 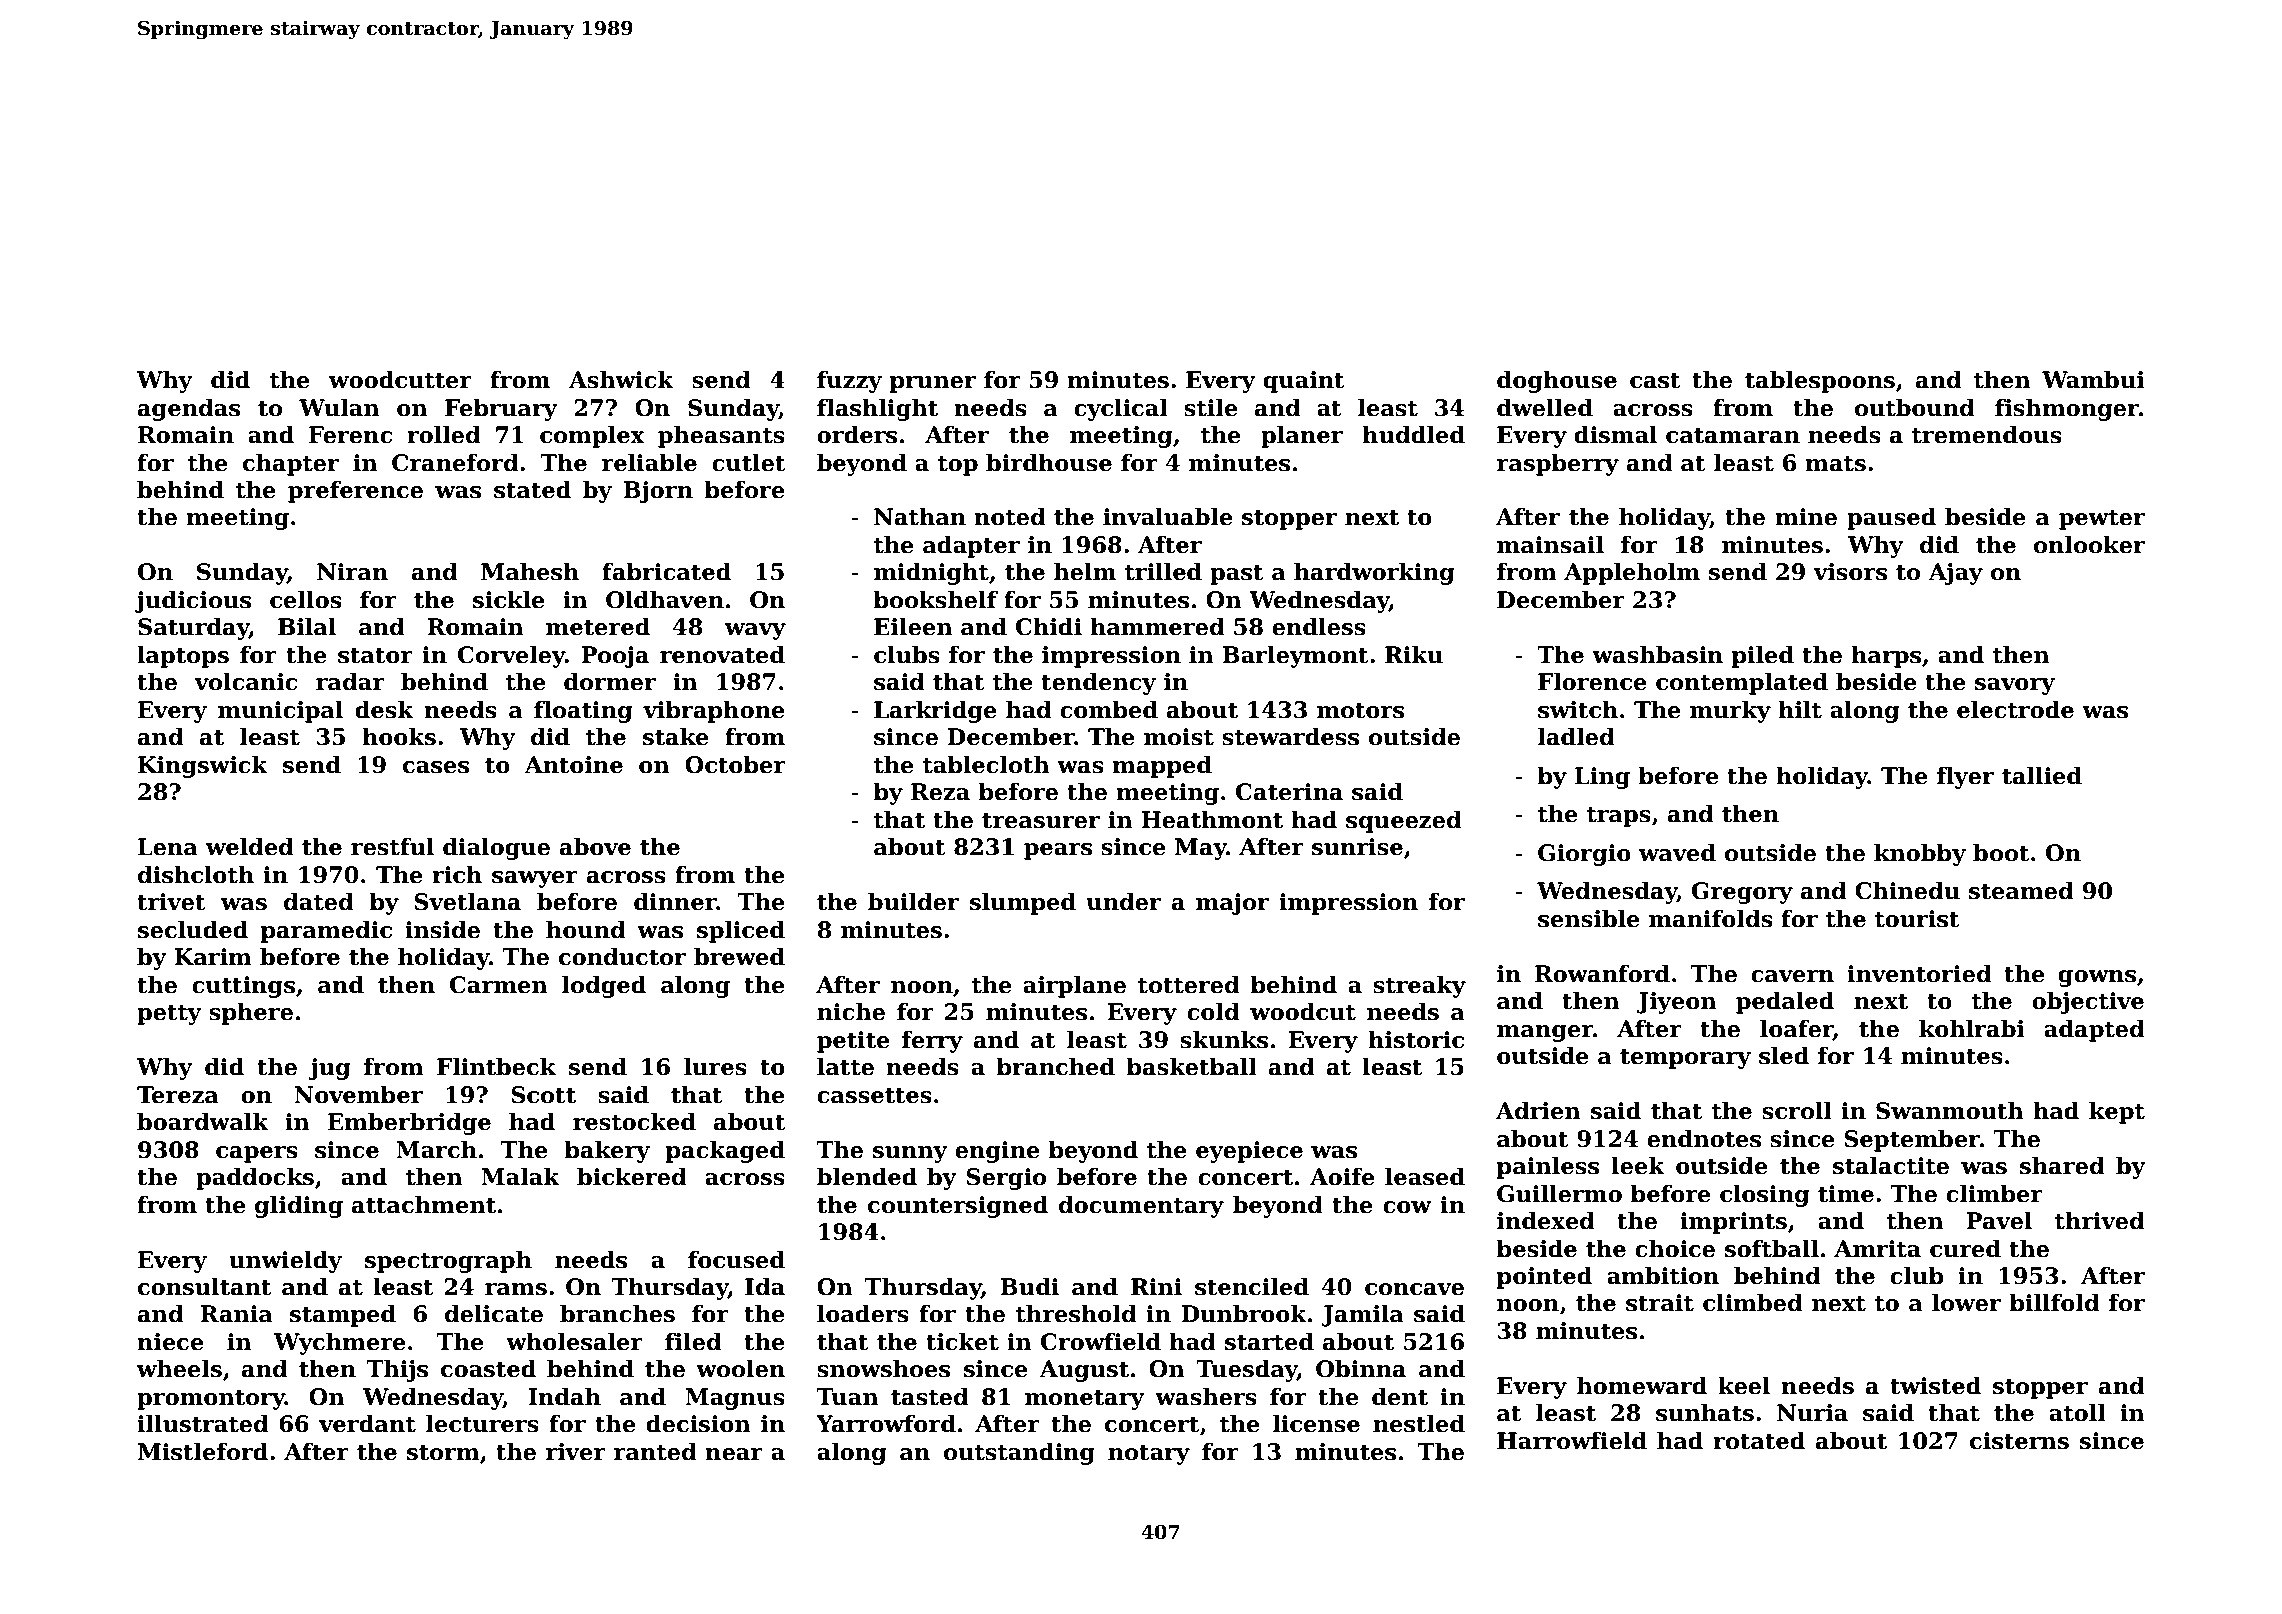 I want to click on agendas, so click(x=189, y=409).
